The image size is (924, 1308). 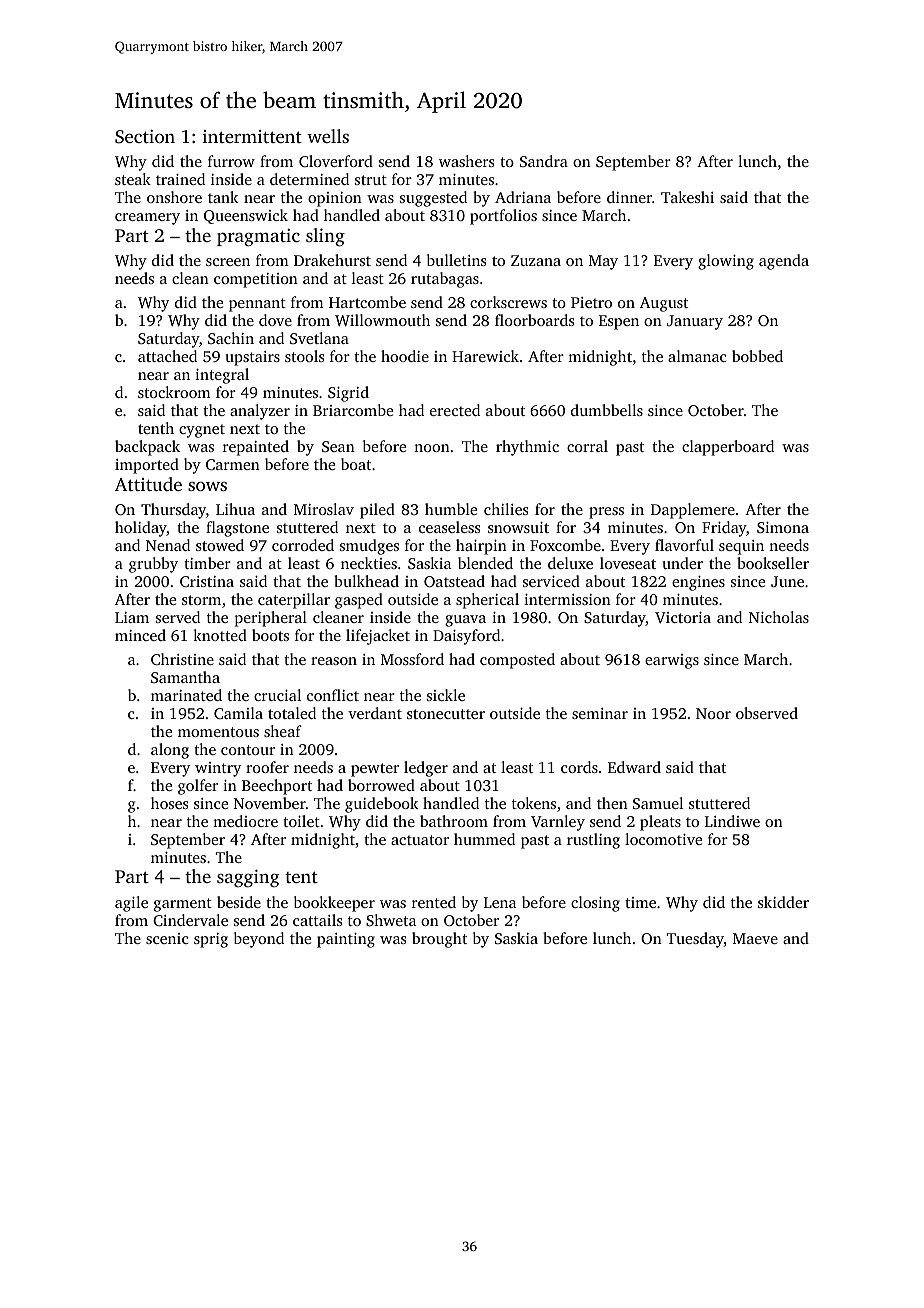 What do you see at coordinates (784, 262) in the screenshot?
I see `agenda` at bounding box center [784, 262].
